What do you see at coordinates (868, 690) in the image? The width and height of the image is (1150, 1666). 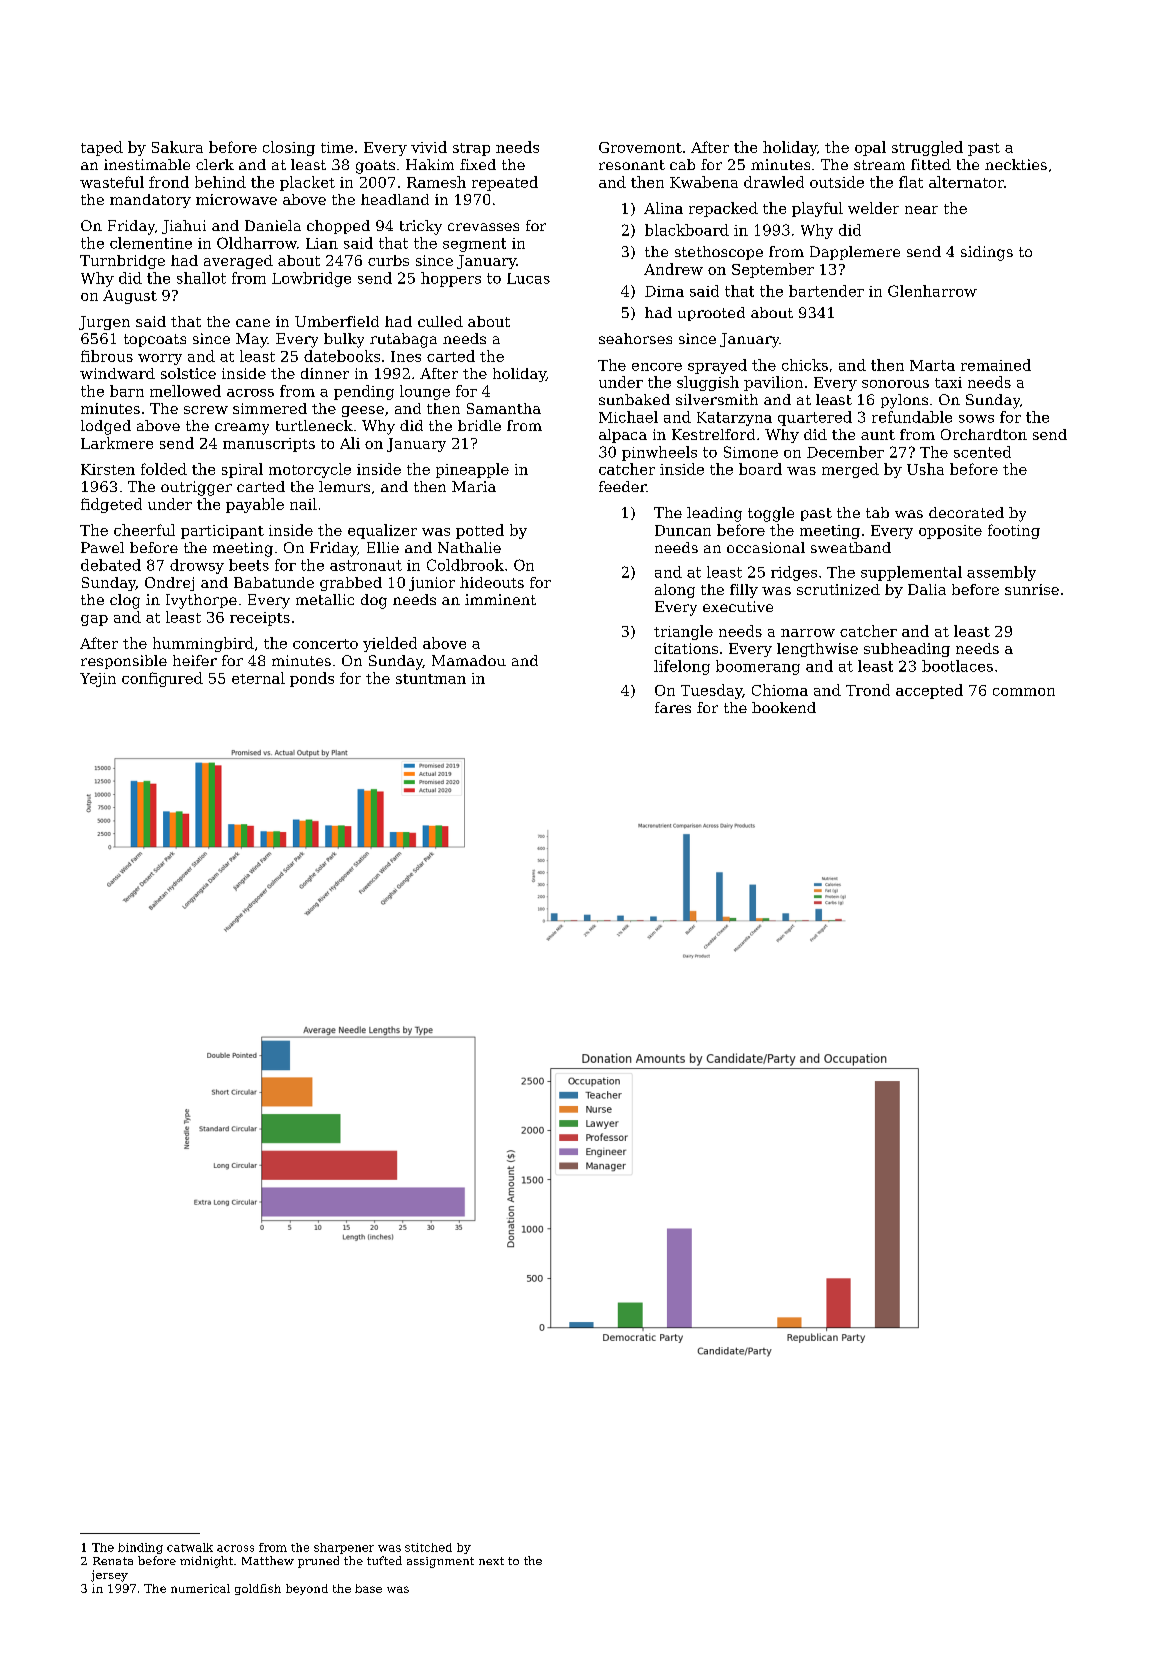 I see `Trond` at bounding box center [868, 690].
